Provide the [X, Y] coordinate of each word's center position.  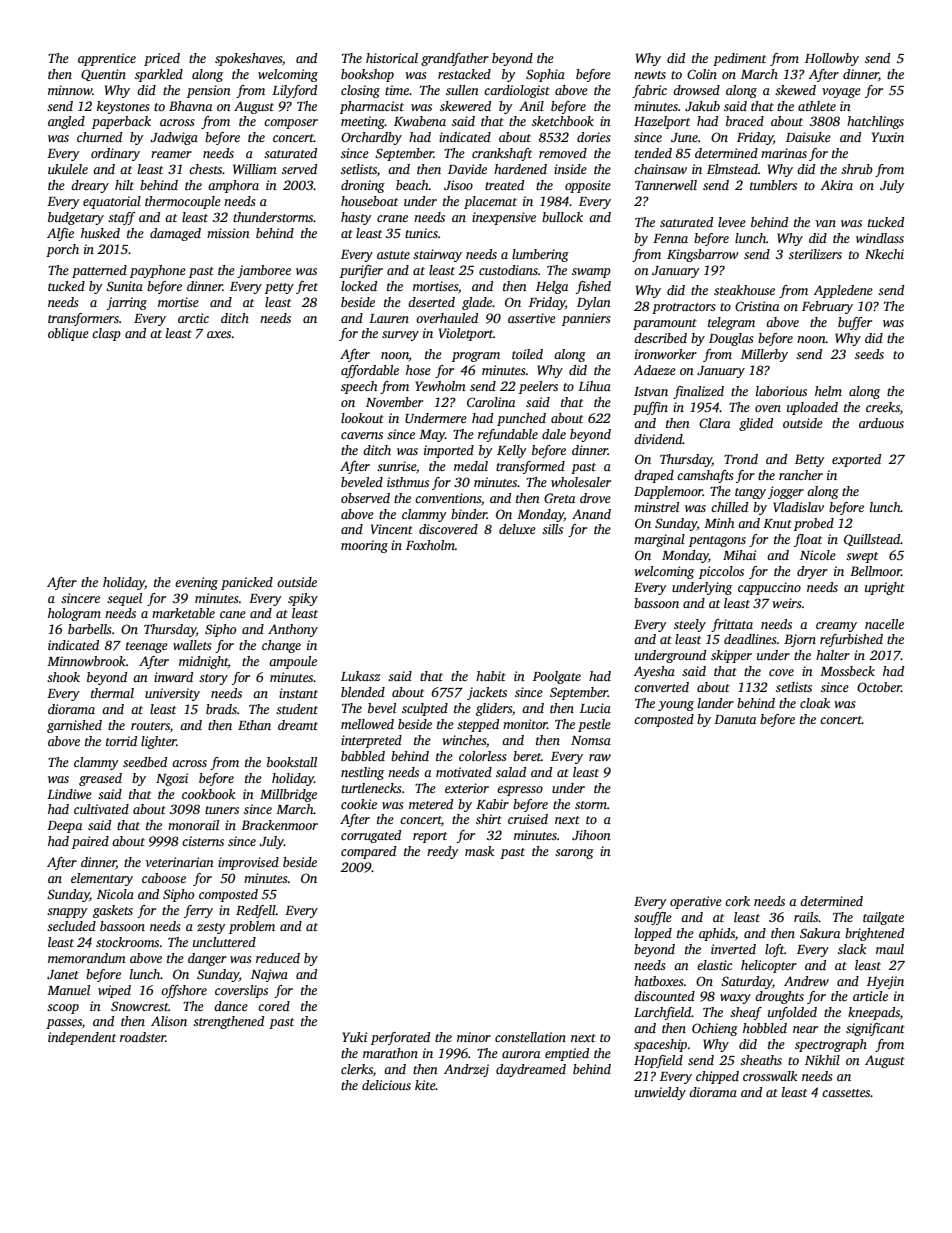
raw [600, 757]
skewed [795, 90]
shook [63, 677]
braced [745, 121]
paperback [121, 122]
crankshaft [502, 154]
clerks [357, 1069]
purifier [361, 271]
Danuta [735, 719]
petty [279, 288]
